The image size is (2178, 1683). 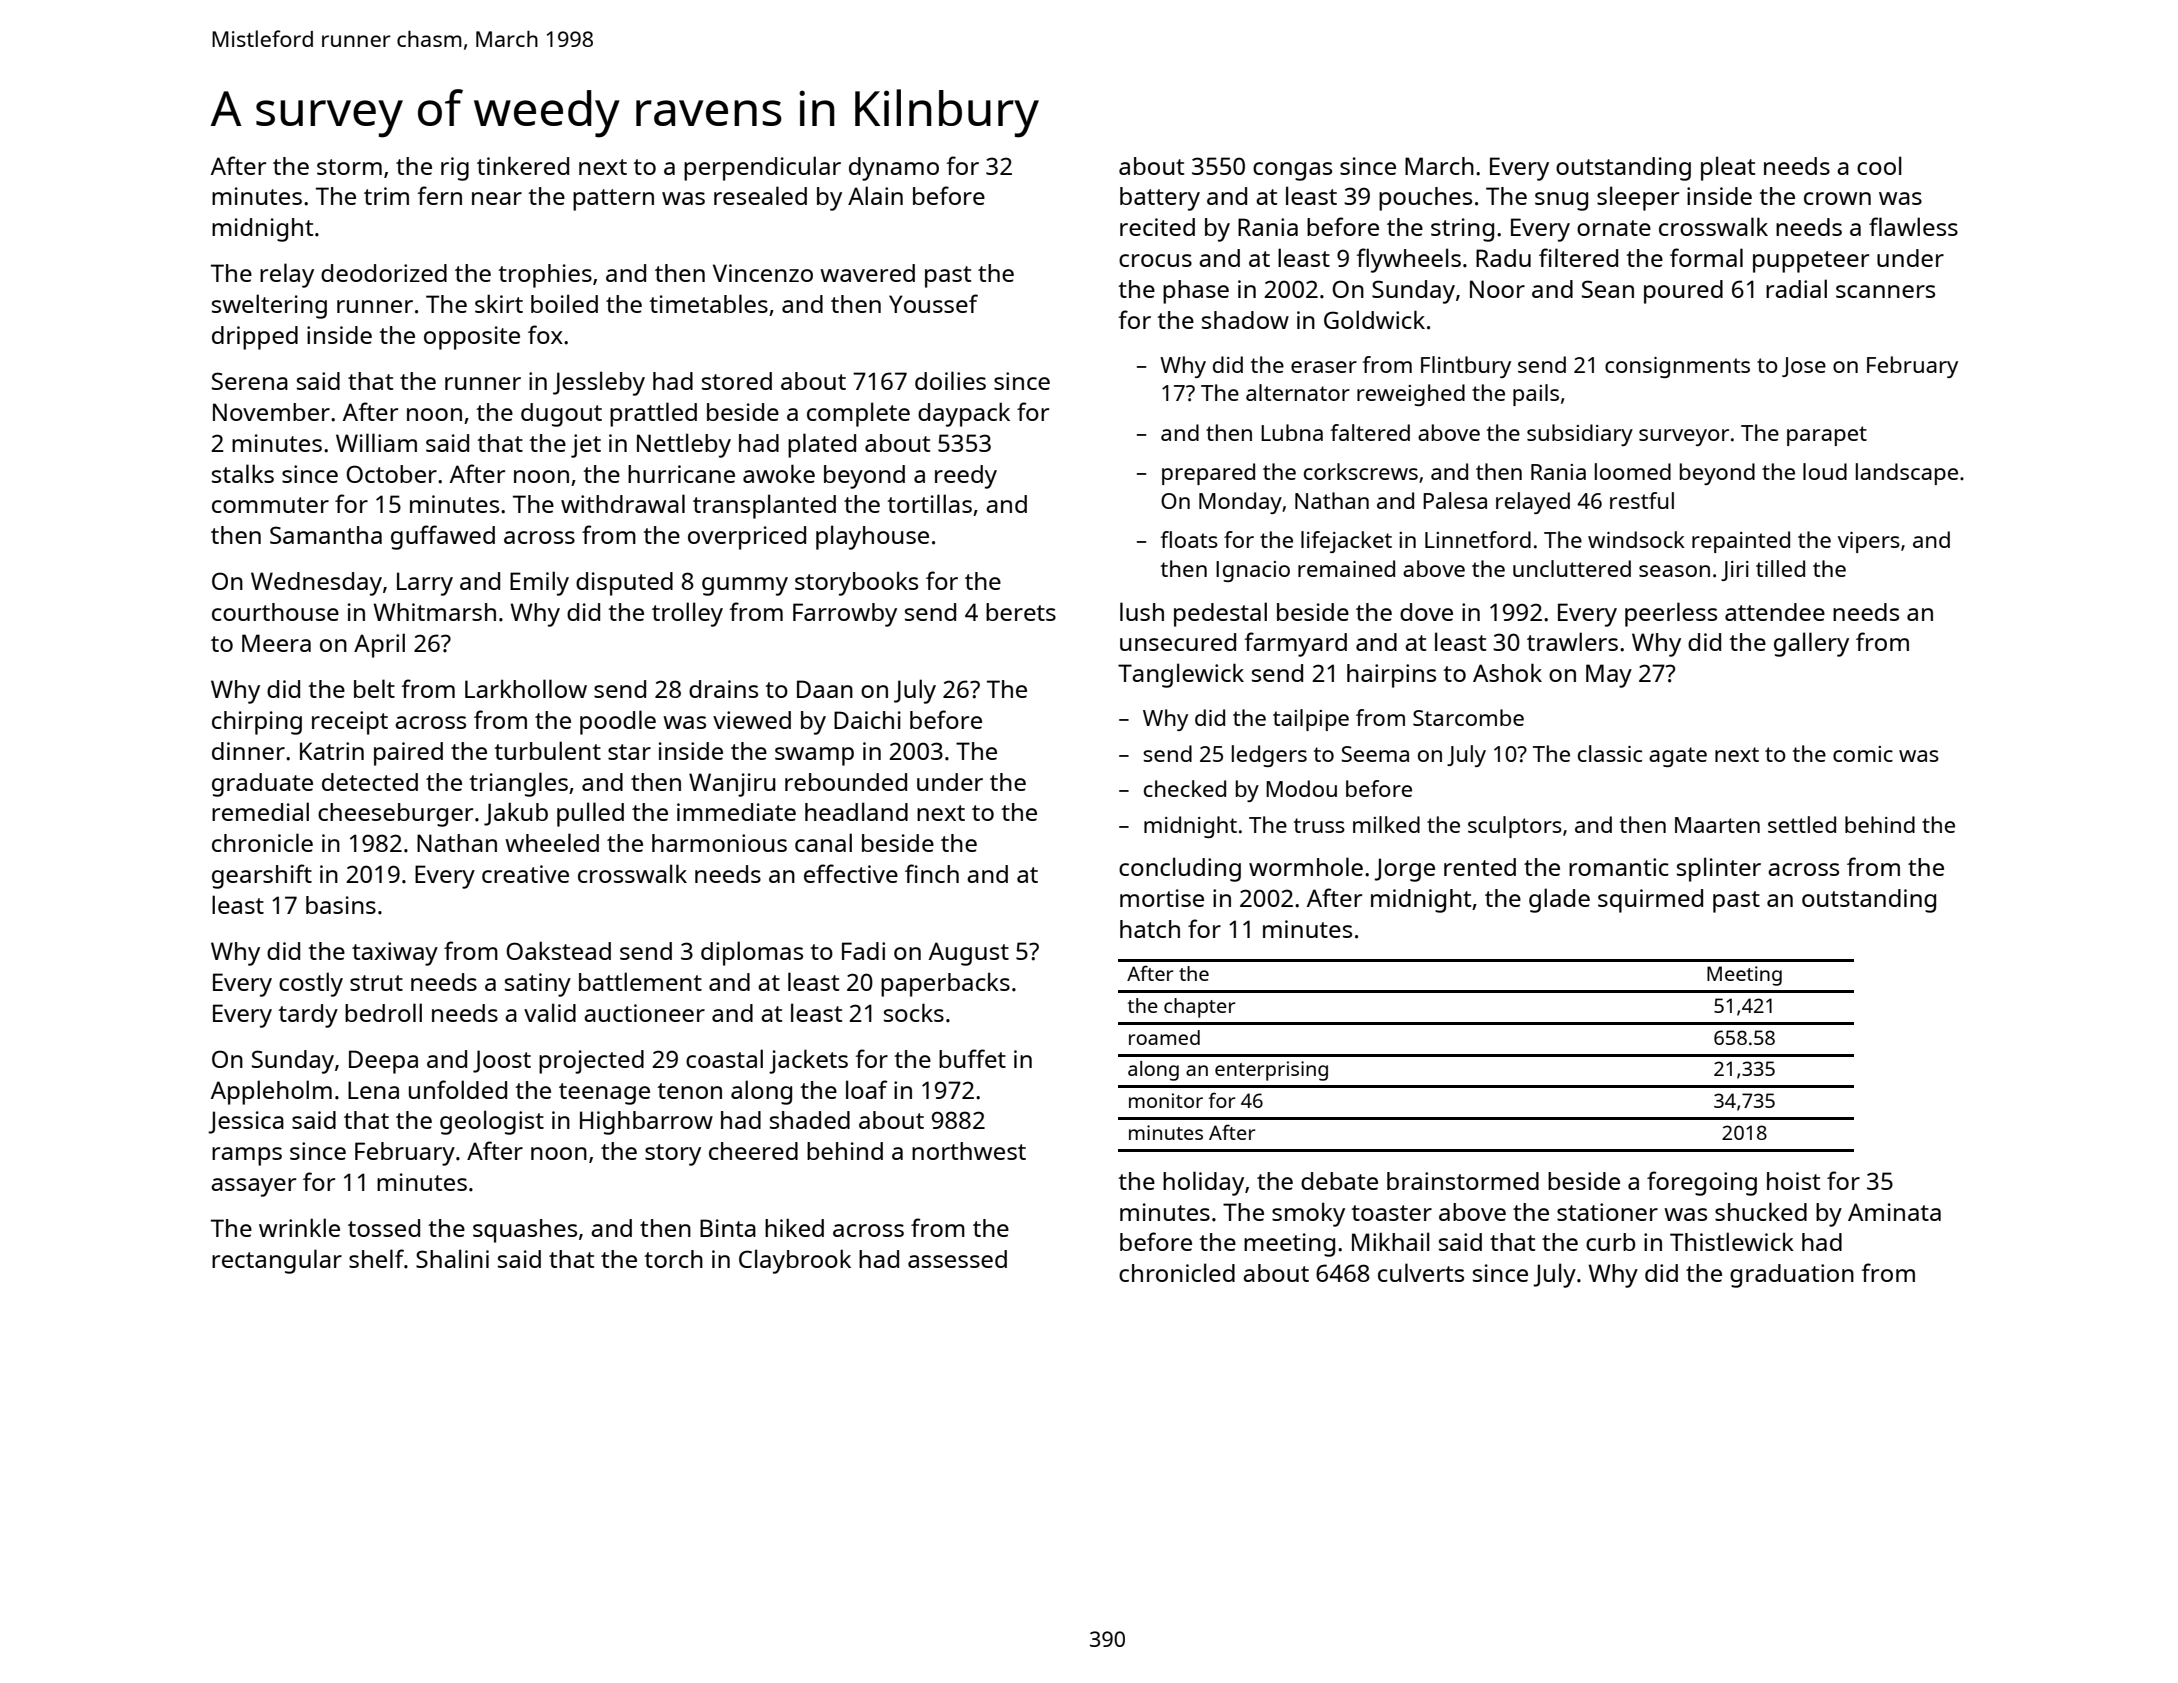 I want to click on Noor, so click(x=1497, y=289).
